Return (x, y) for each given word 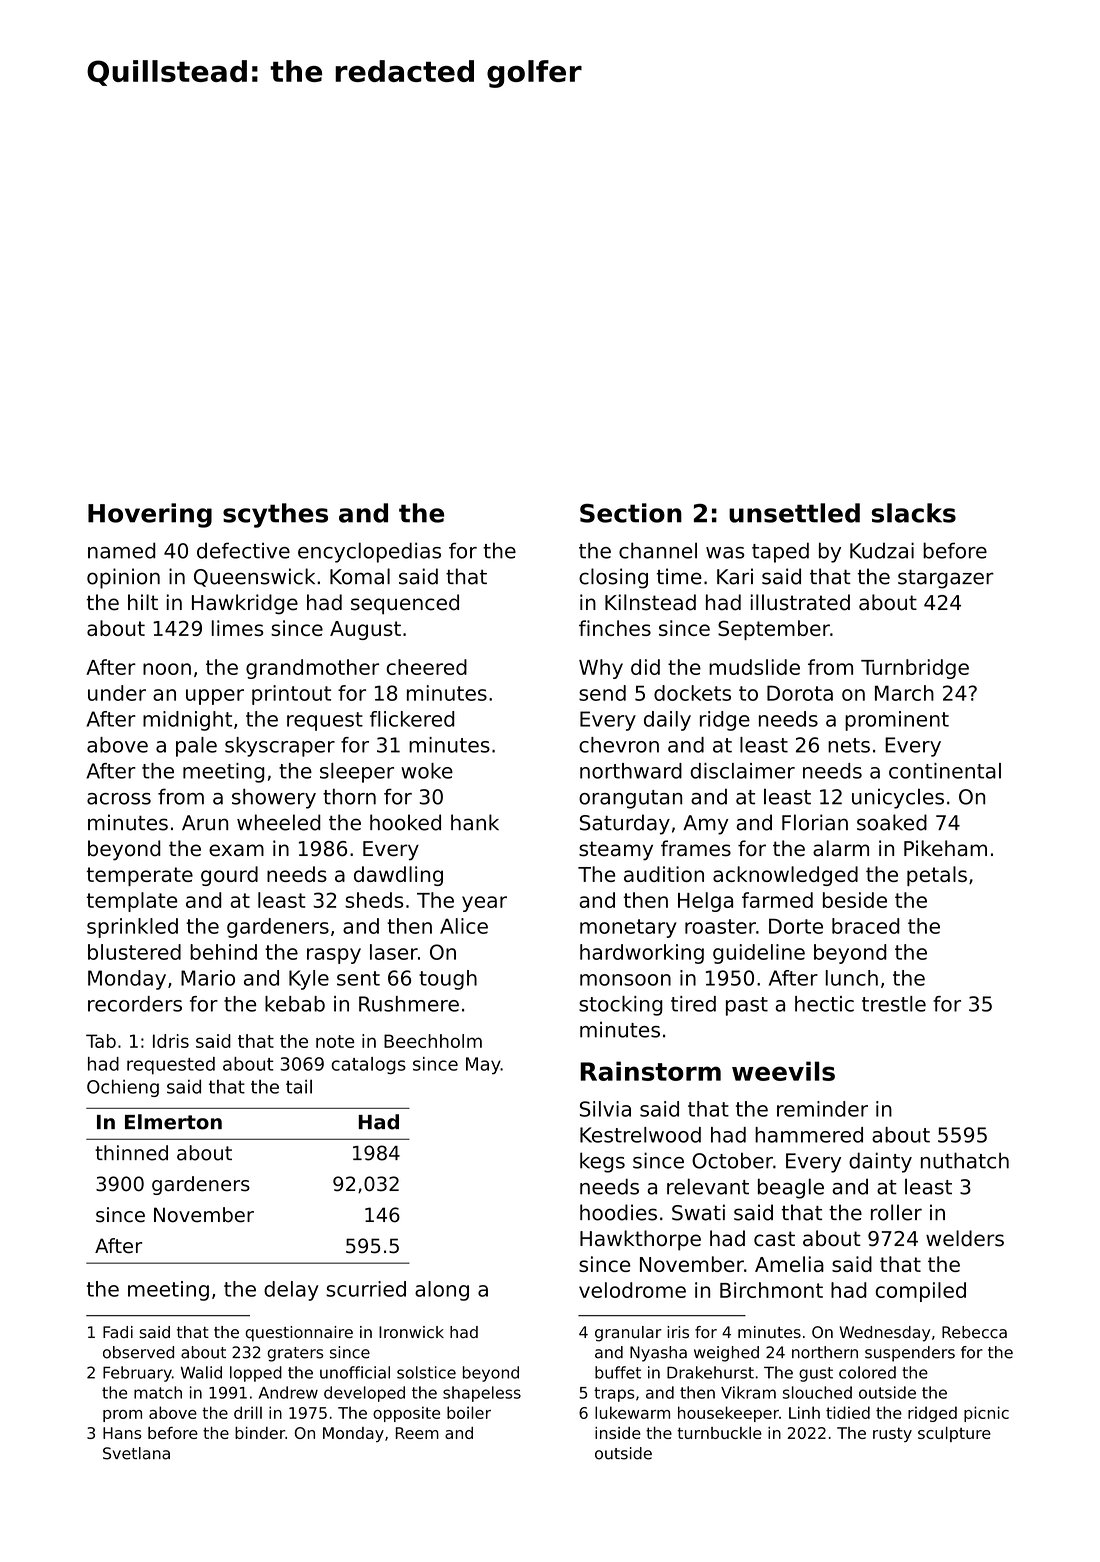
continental (945, 771)
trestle (894, 1004)
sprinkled (132, 928)
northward (631, 771)
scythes (275, 515)
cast (774, 1239)
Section (631, 513)
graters (295, 1354)
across (119, 799)
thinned (131, 1153)
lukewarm (632, 1412)
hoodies (618, 1212)
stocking (621, 1006)
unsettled (794, 513)
